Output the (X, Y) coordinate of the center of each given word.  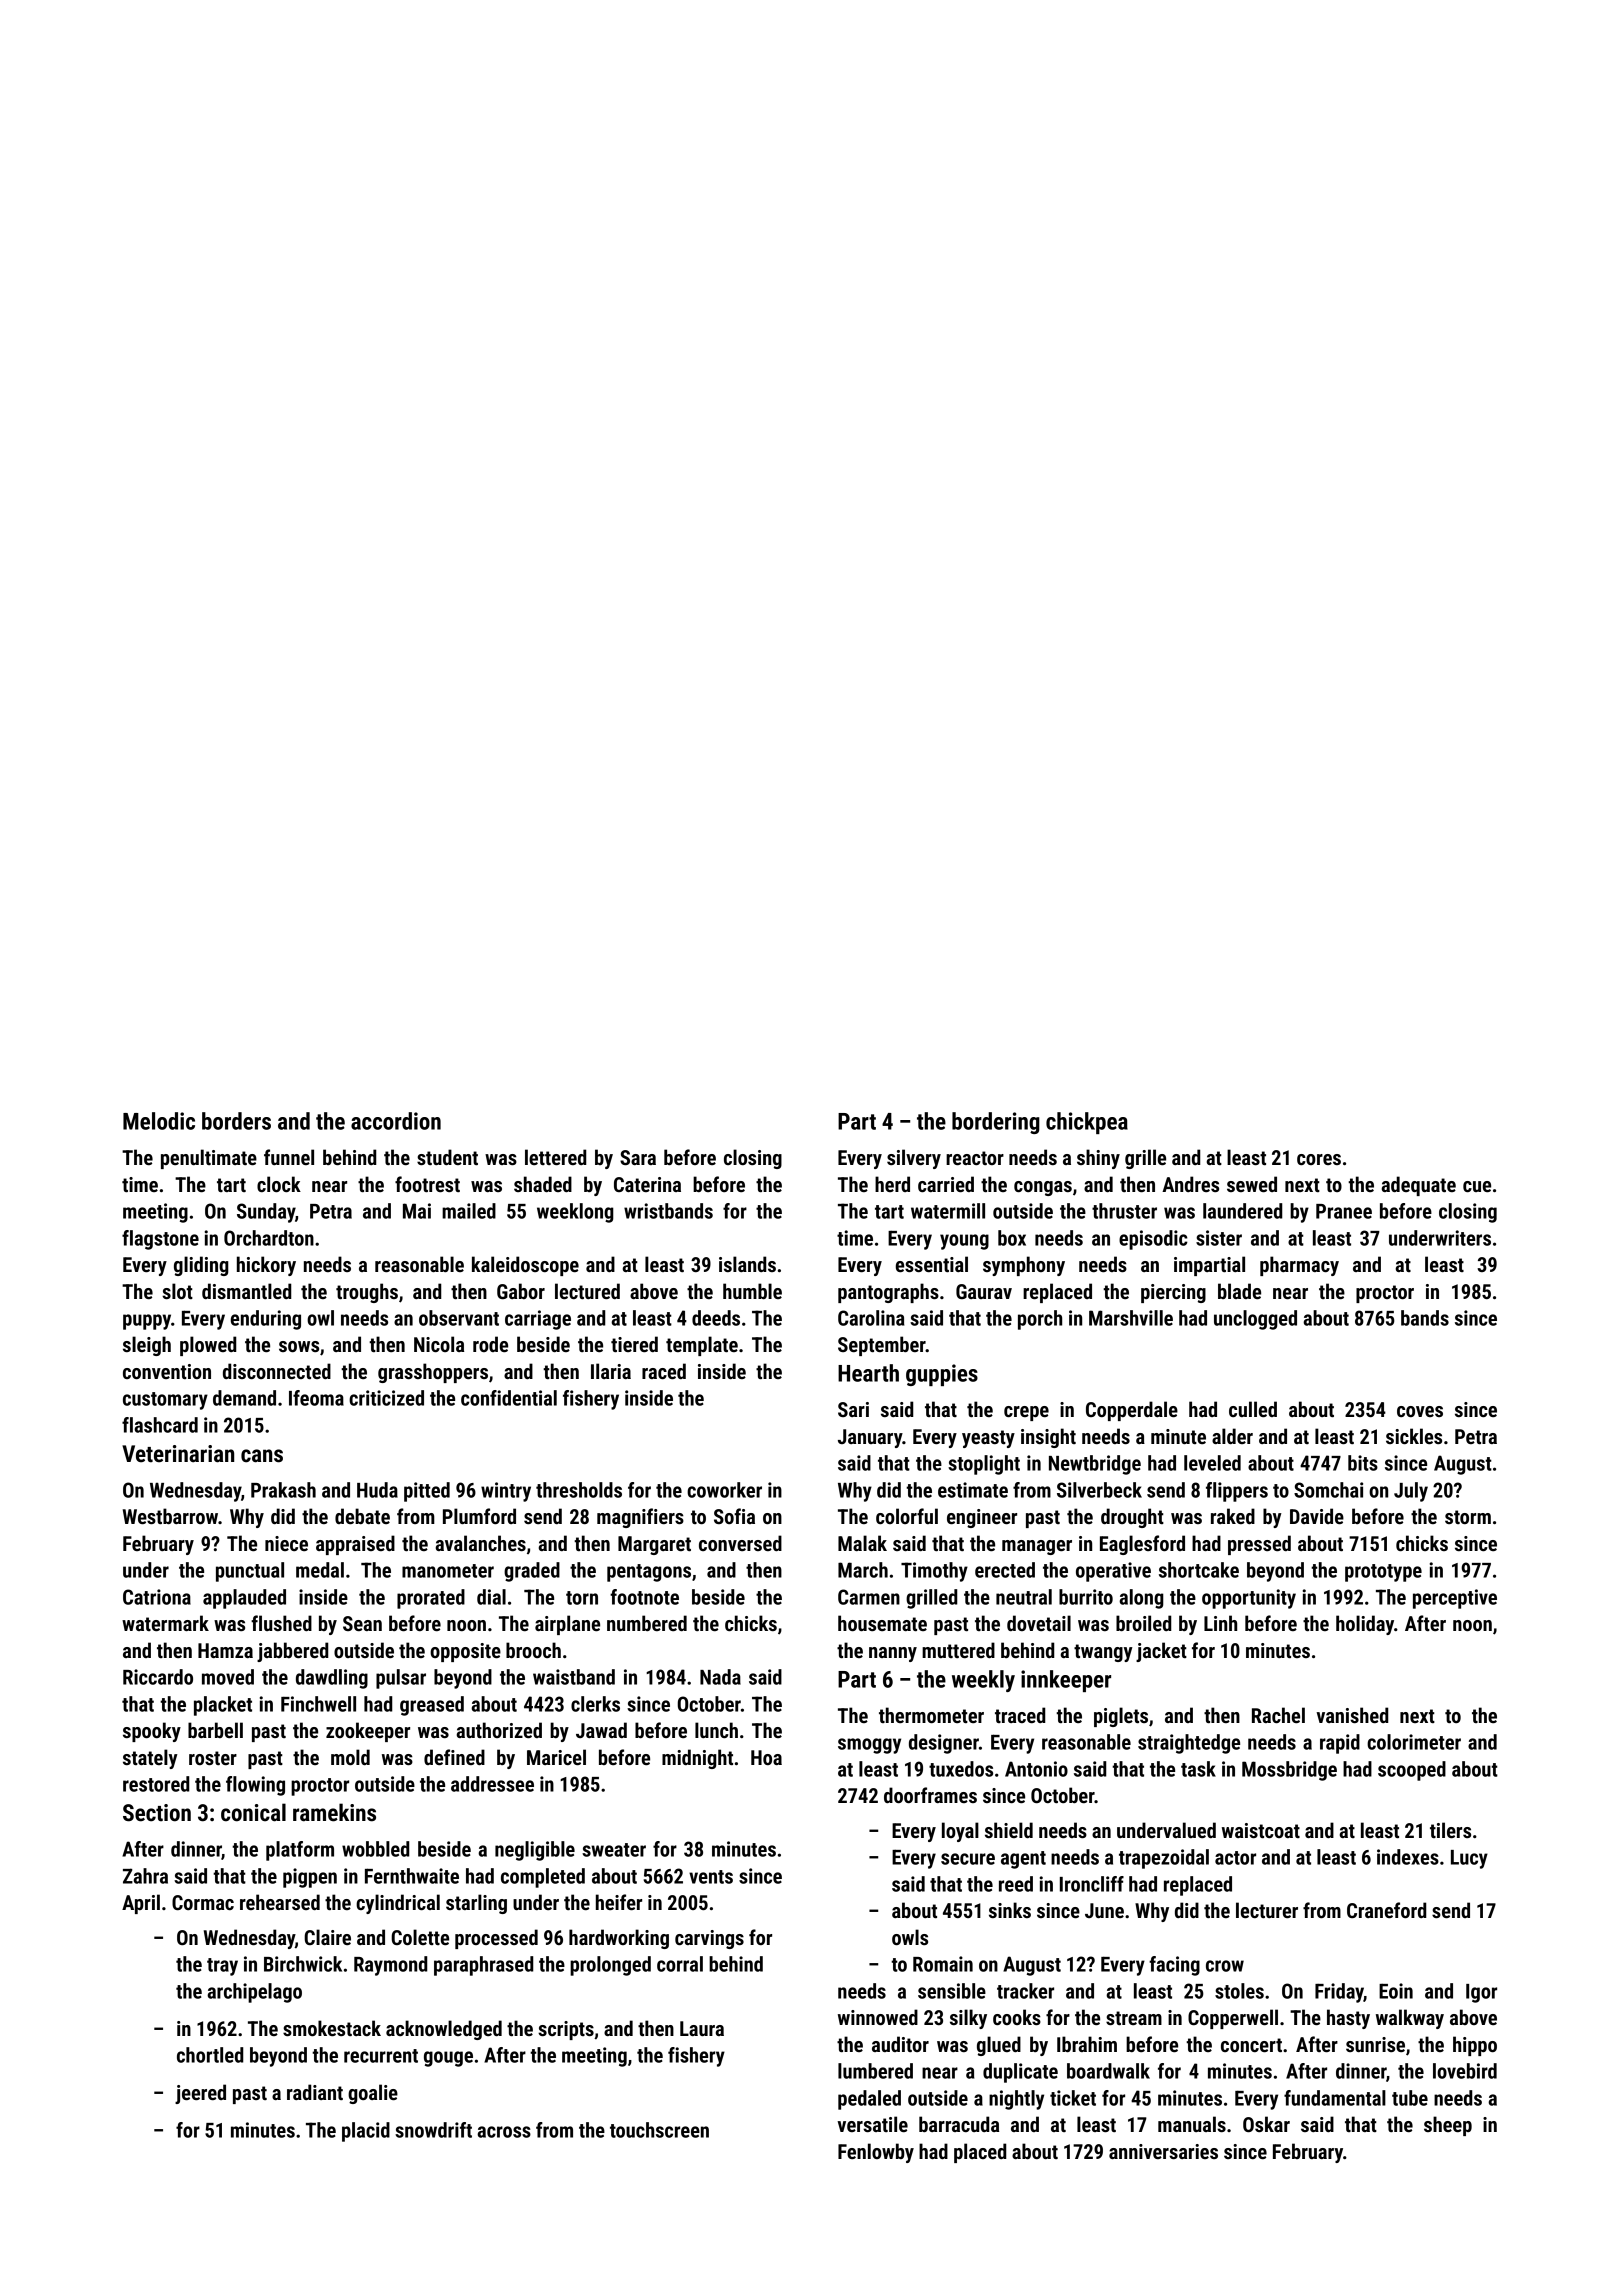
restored (156, 1784)
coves (1420, 1411)
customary (165, 1401)
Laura (702, 2028)
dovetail (1039, 1623)
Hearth (868, 1373)
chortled (210, 2055)
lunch (716, 1730)
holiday (1365, 1625)
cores (1319, 1159)
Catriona (157, 1597)
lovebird (1465, 2071)
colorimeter (1414, 1742)
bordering (996, 1123)
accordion (396, 1121)
